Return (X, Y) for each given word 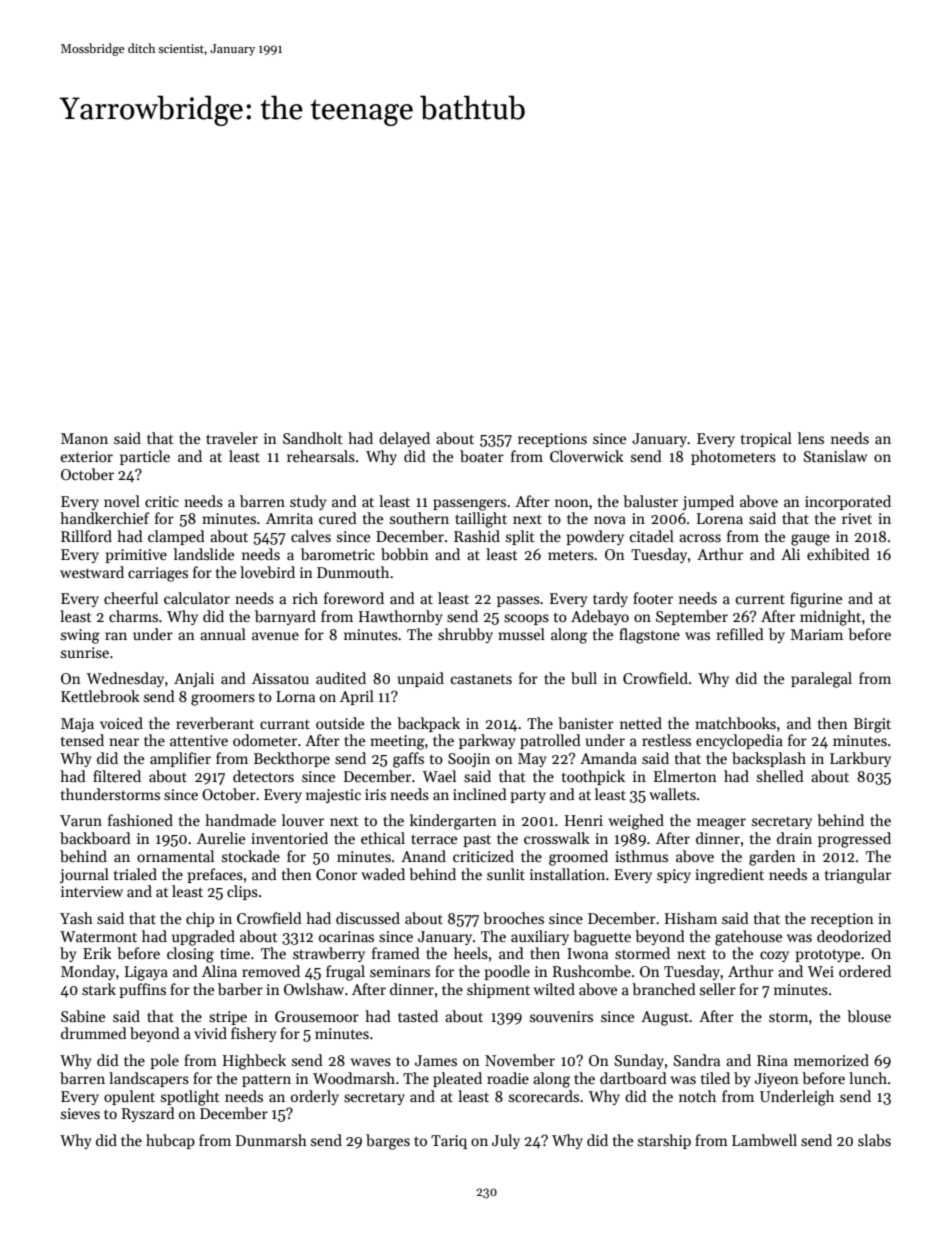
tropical (766, 439)
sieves (80, 1113)
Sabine (83, 1016)
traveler (232, 438)
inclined (480, 794)
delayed (404, 439)
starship (664, 1141)
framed (396, 953)
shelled (780, 776)
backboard (95, 838)
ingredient (729, 876)
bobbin (405, 554)
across (700, 538)
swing (80, 636)
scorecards (544, 1096)
